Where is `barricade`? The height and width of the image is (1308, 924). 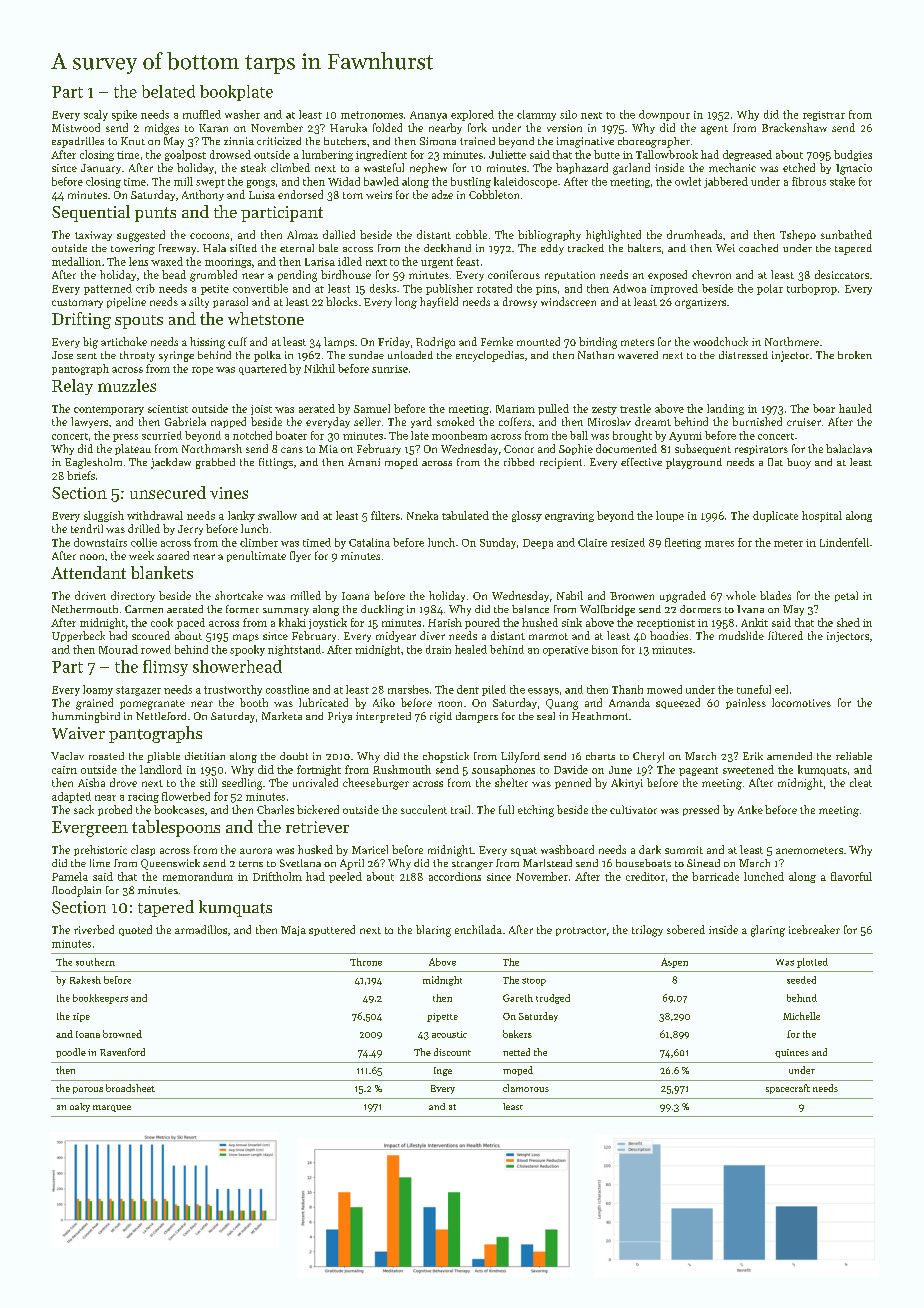 barricade is located at coordinates (715, 876).
